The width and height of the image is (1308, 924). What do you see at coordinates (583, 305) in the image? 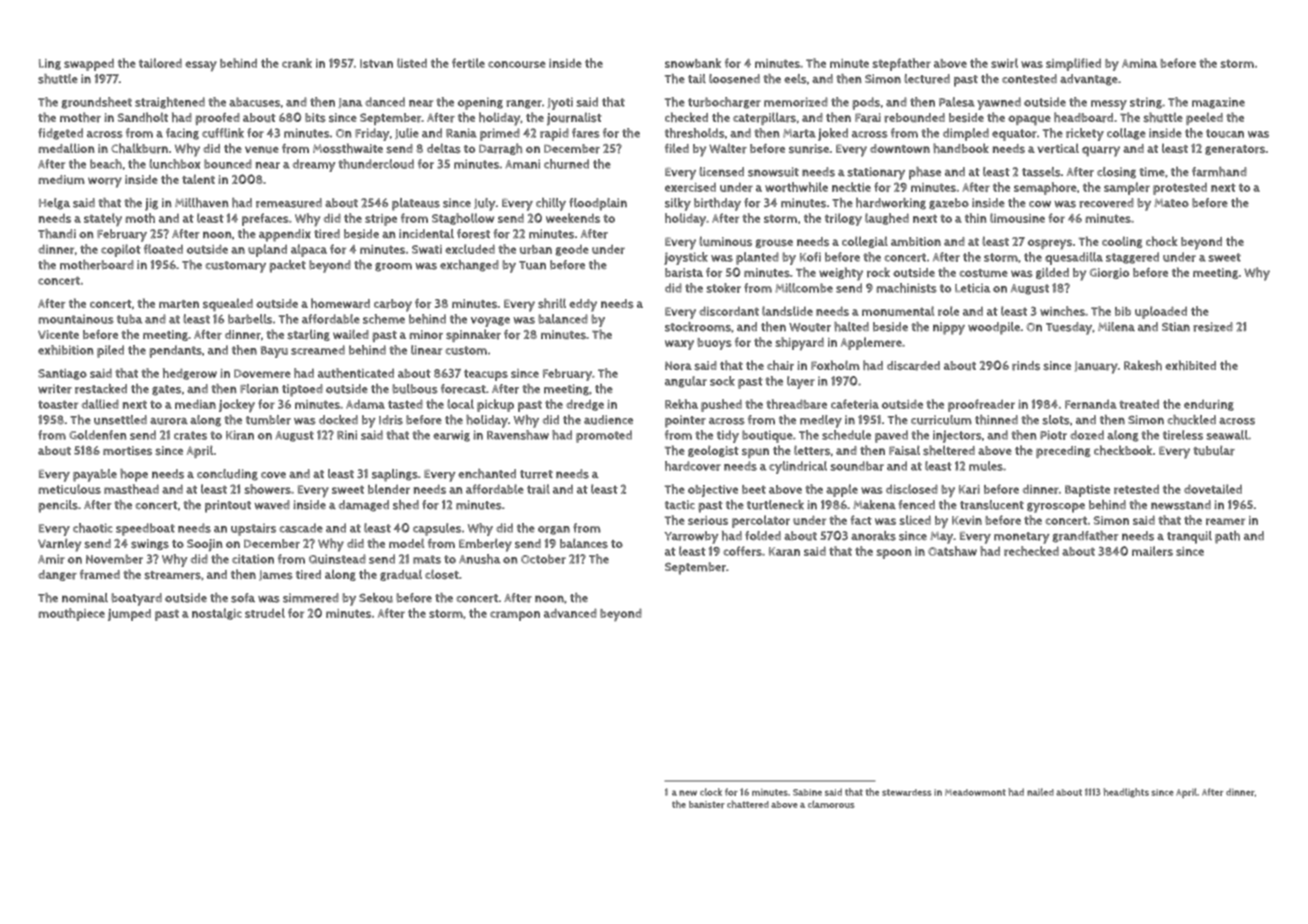
I see `eddy` at bounding box center [583, 305].
